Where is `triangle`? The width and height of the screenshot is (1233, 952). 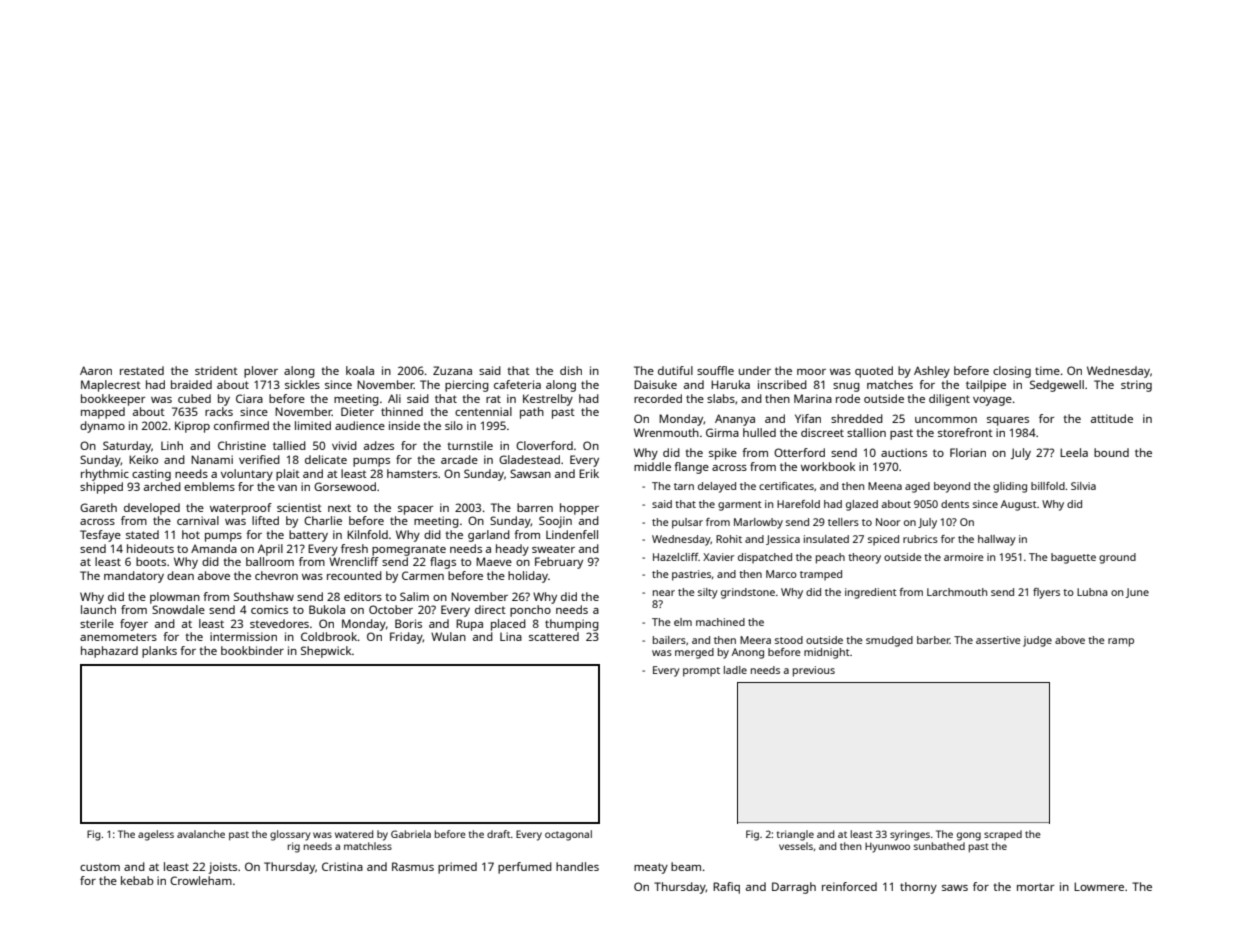 triangle is located at coordinates (795, 835).
